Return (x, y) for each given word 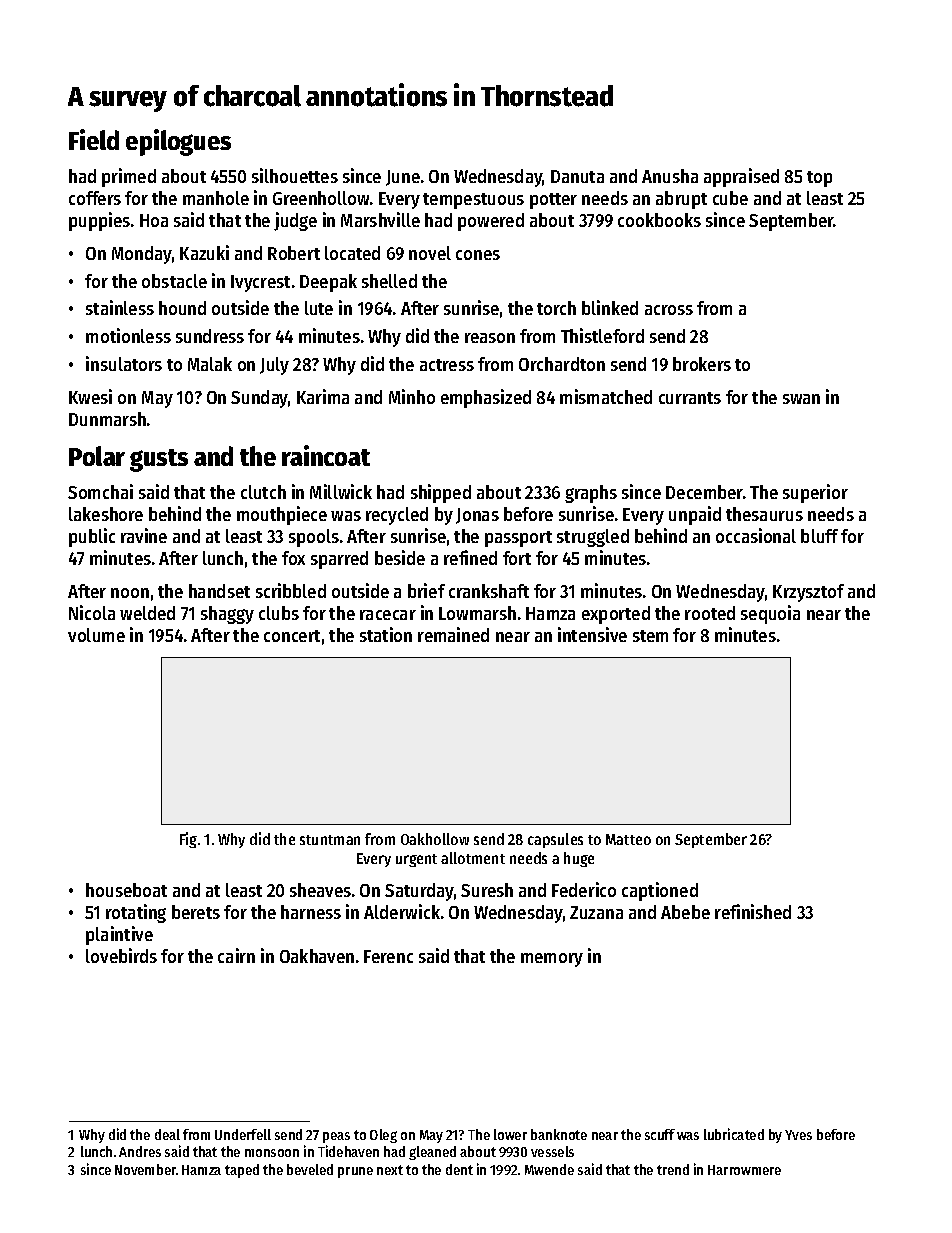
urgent (416, 860)
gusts (159, 460)
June (403, 178)
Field (94, 139)
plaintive (119, 935)
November (145, 1169)
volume (96, 635)
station (386, 634)
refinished (753, 911)
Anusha (670, 176)
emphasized (486, 398)
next (390, 1170)
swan (801, 399)
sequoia (770, 614)
